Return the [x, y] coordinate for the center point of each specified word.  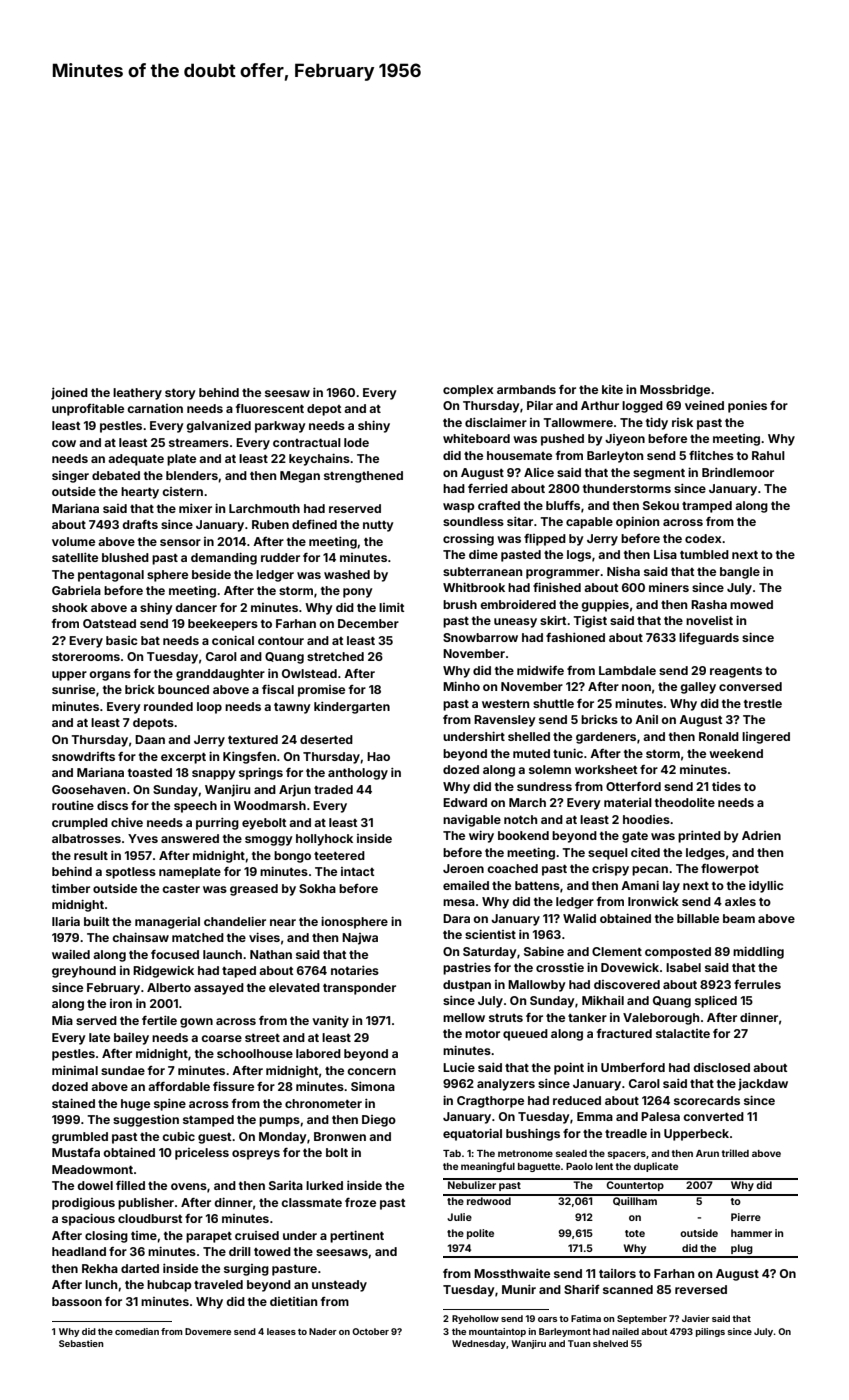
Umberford [633, 1067]
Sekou [661, 505]
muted [531, 753]
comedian [137, 1331]
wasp [459, 508]
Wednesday [479, 1344]
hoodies [646, 819]
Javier [696, 1318]
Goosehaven [89, 789]
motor [482, 1034]
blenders [192, 475]
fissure [233, 1086]
